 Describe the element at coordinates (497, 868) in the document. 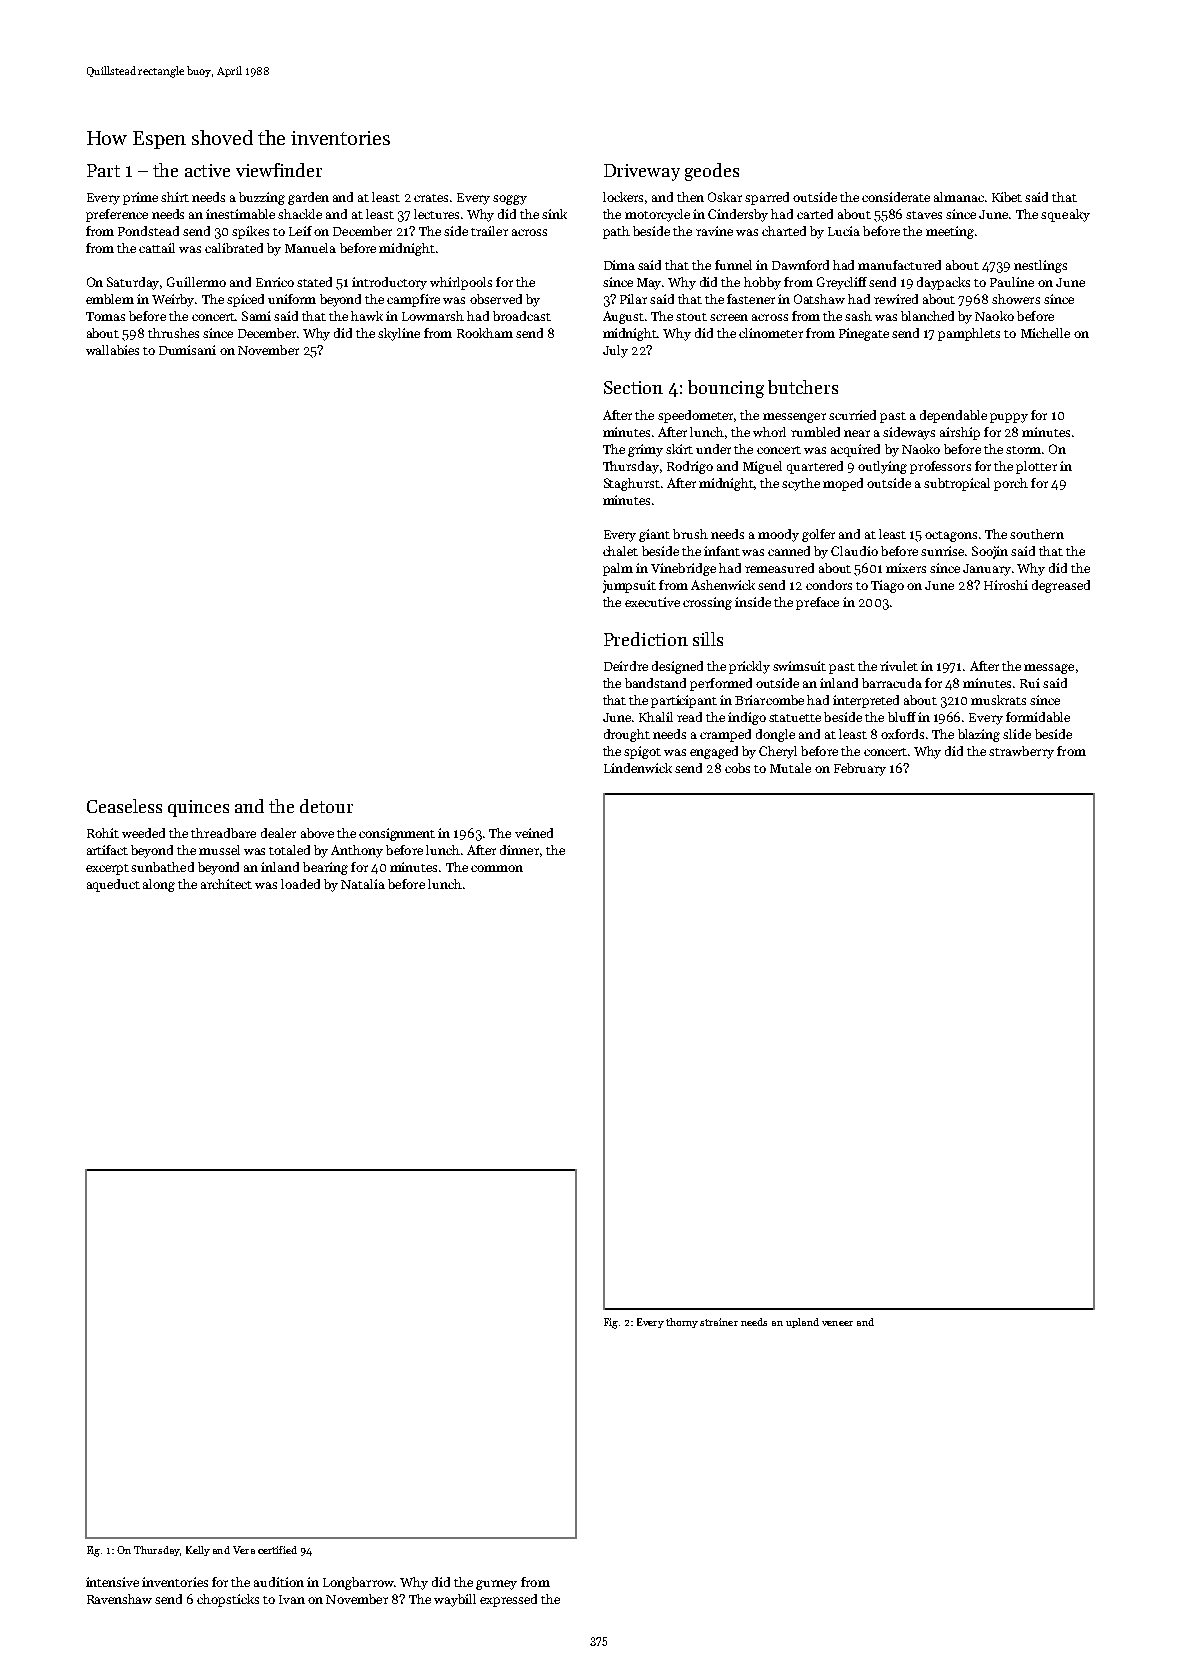

I see `common` at that location.
